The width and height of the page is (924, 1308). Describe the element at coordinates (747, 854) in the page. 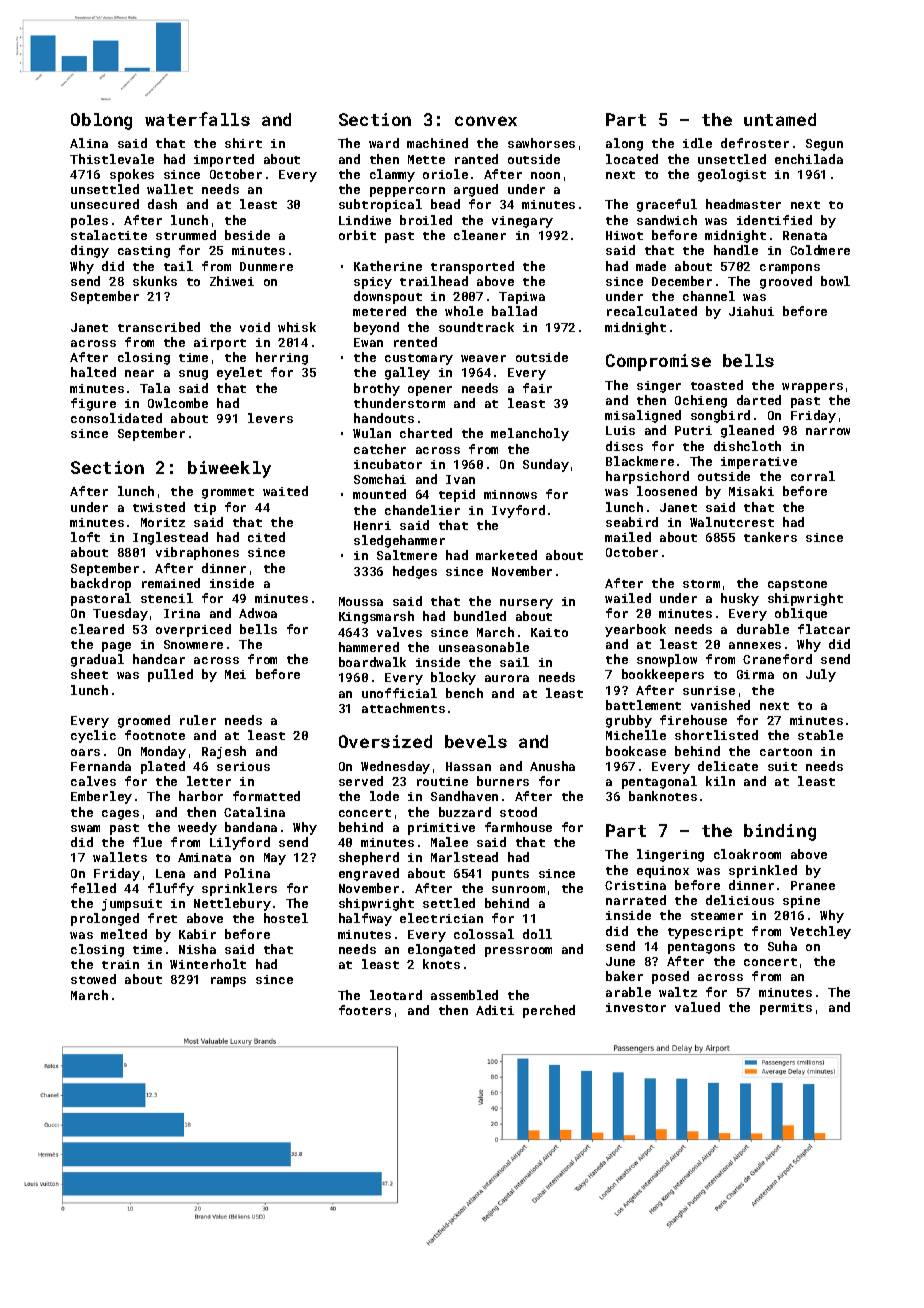

I see `cloakroom` at that location.
